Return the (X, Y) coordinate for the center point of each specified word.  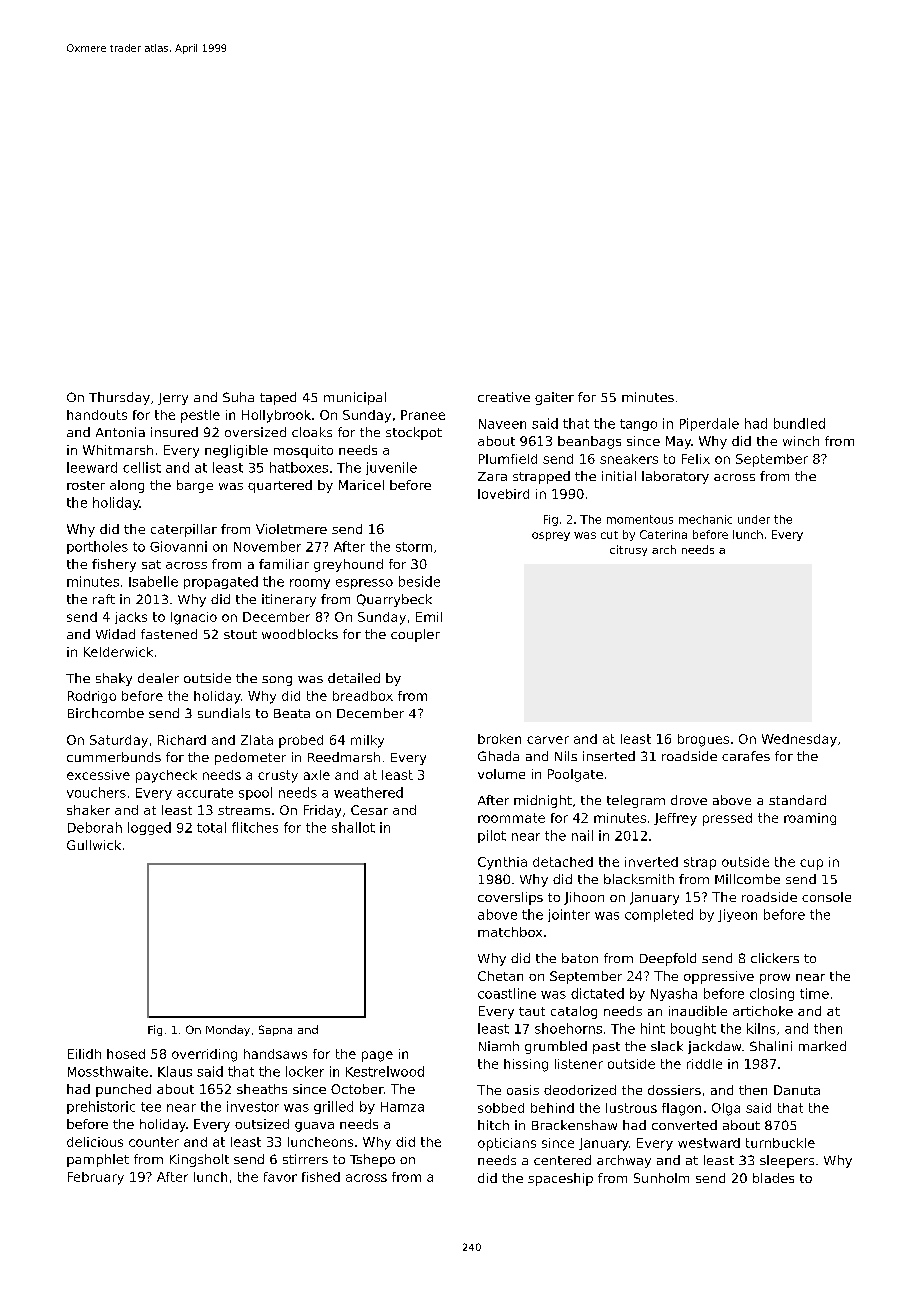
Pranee (423, 415)
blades (773, 1178)
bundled (799, 423)
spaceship (560, 1179)
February (96, 1178)
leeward (92, 467)
